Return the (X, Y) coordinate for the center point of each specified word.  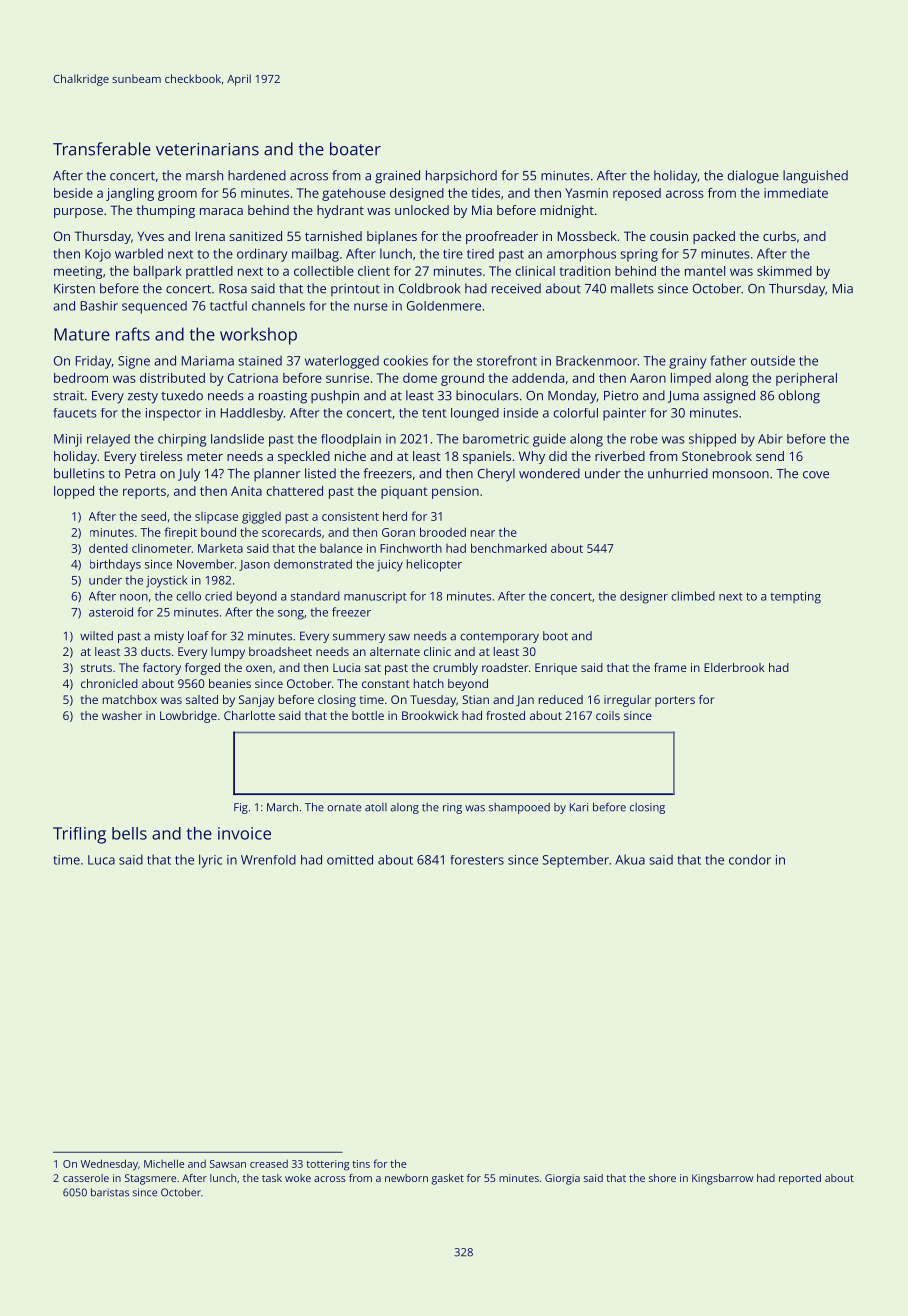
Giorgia (562, 1179)
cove (816, 475)
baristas (110, 1192)
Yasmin (586, 193)
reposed (637, 194)
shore (662, 1178)
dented (108, 548)
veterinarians (207, 149)
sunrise (347, 378)
